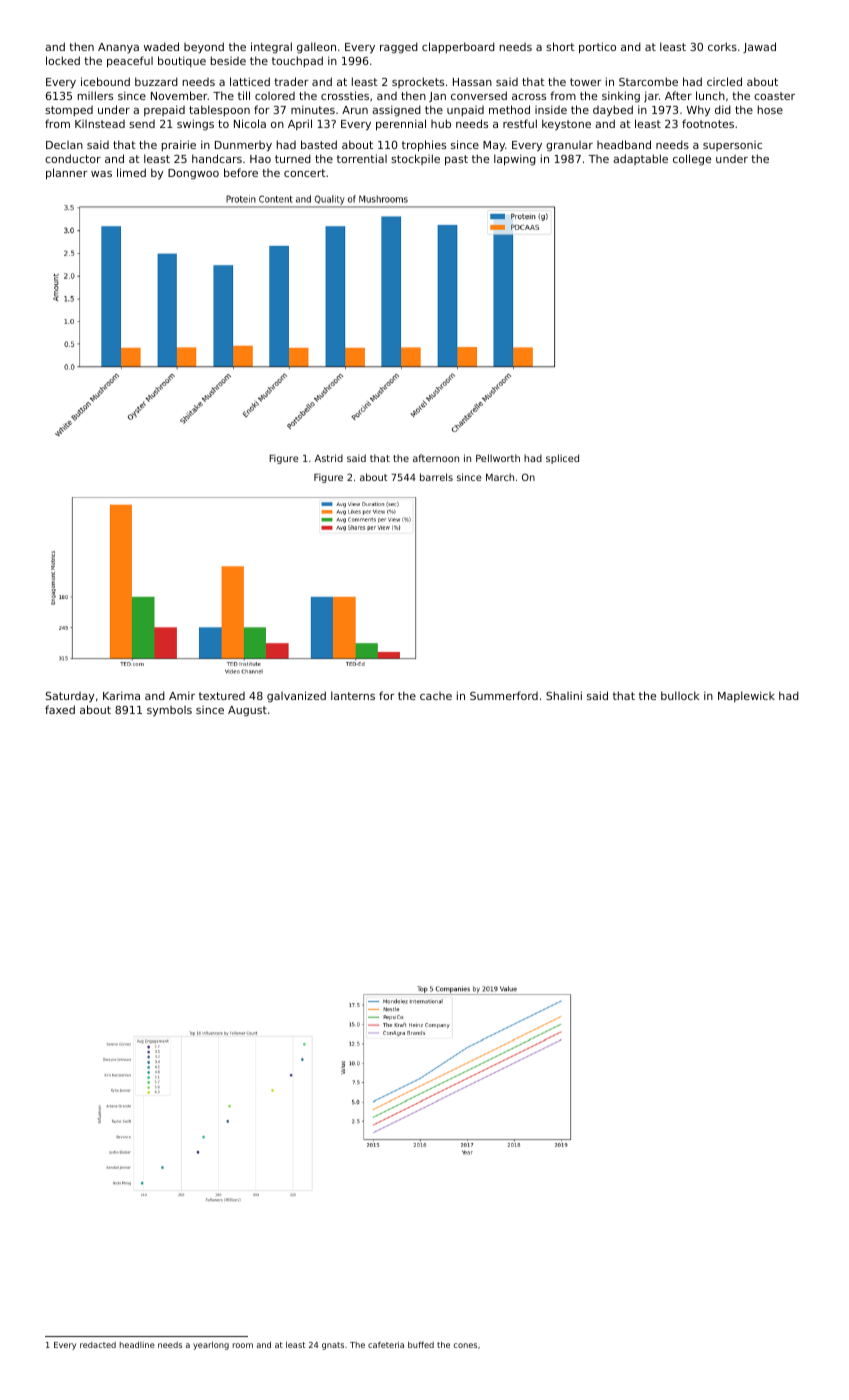 Image resolution: width=849 pixels, height=1400 pixels. I want to click on was, so click(101, 174).
